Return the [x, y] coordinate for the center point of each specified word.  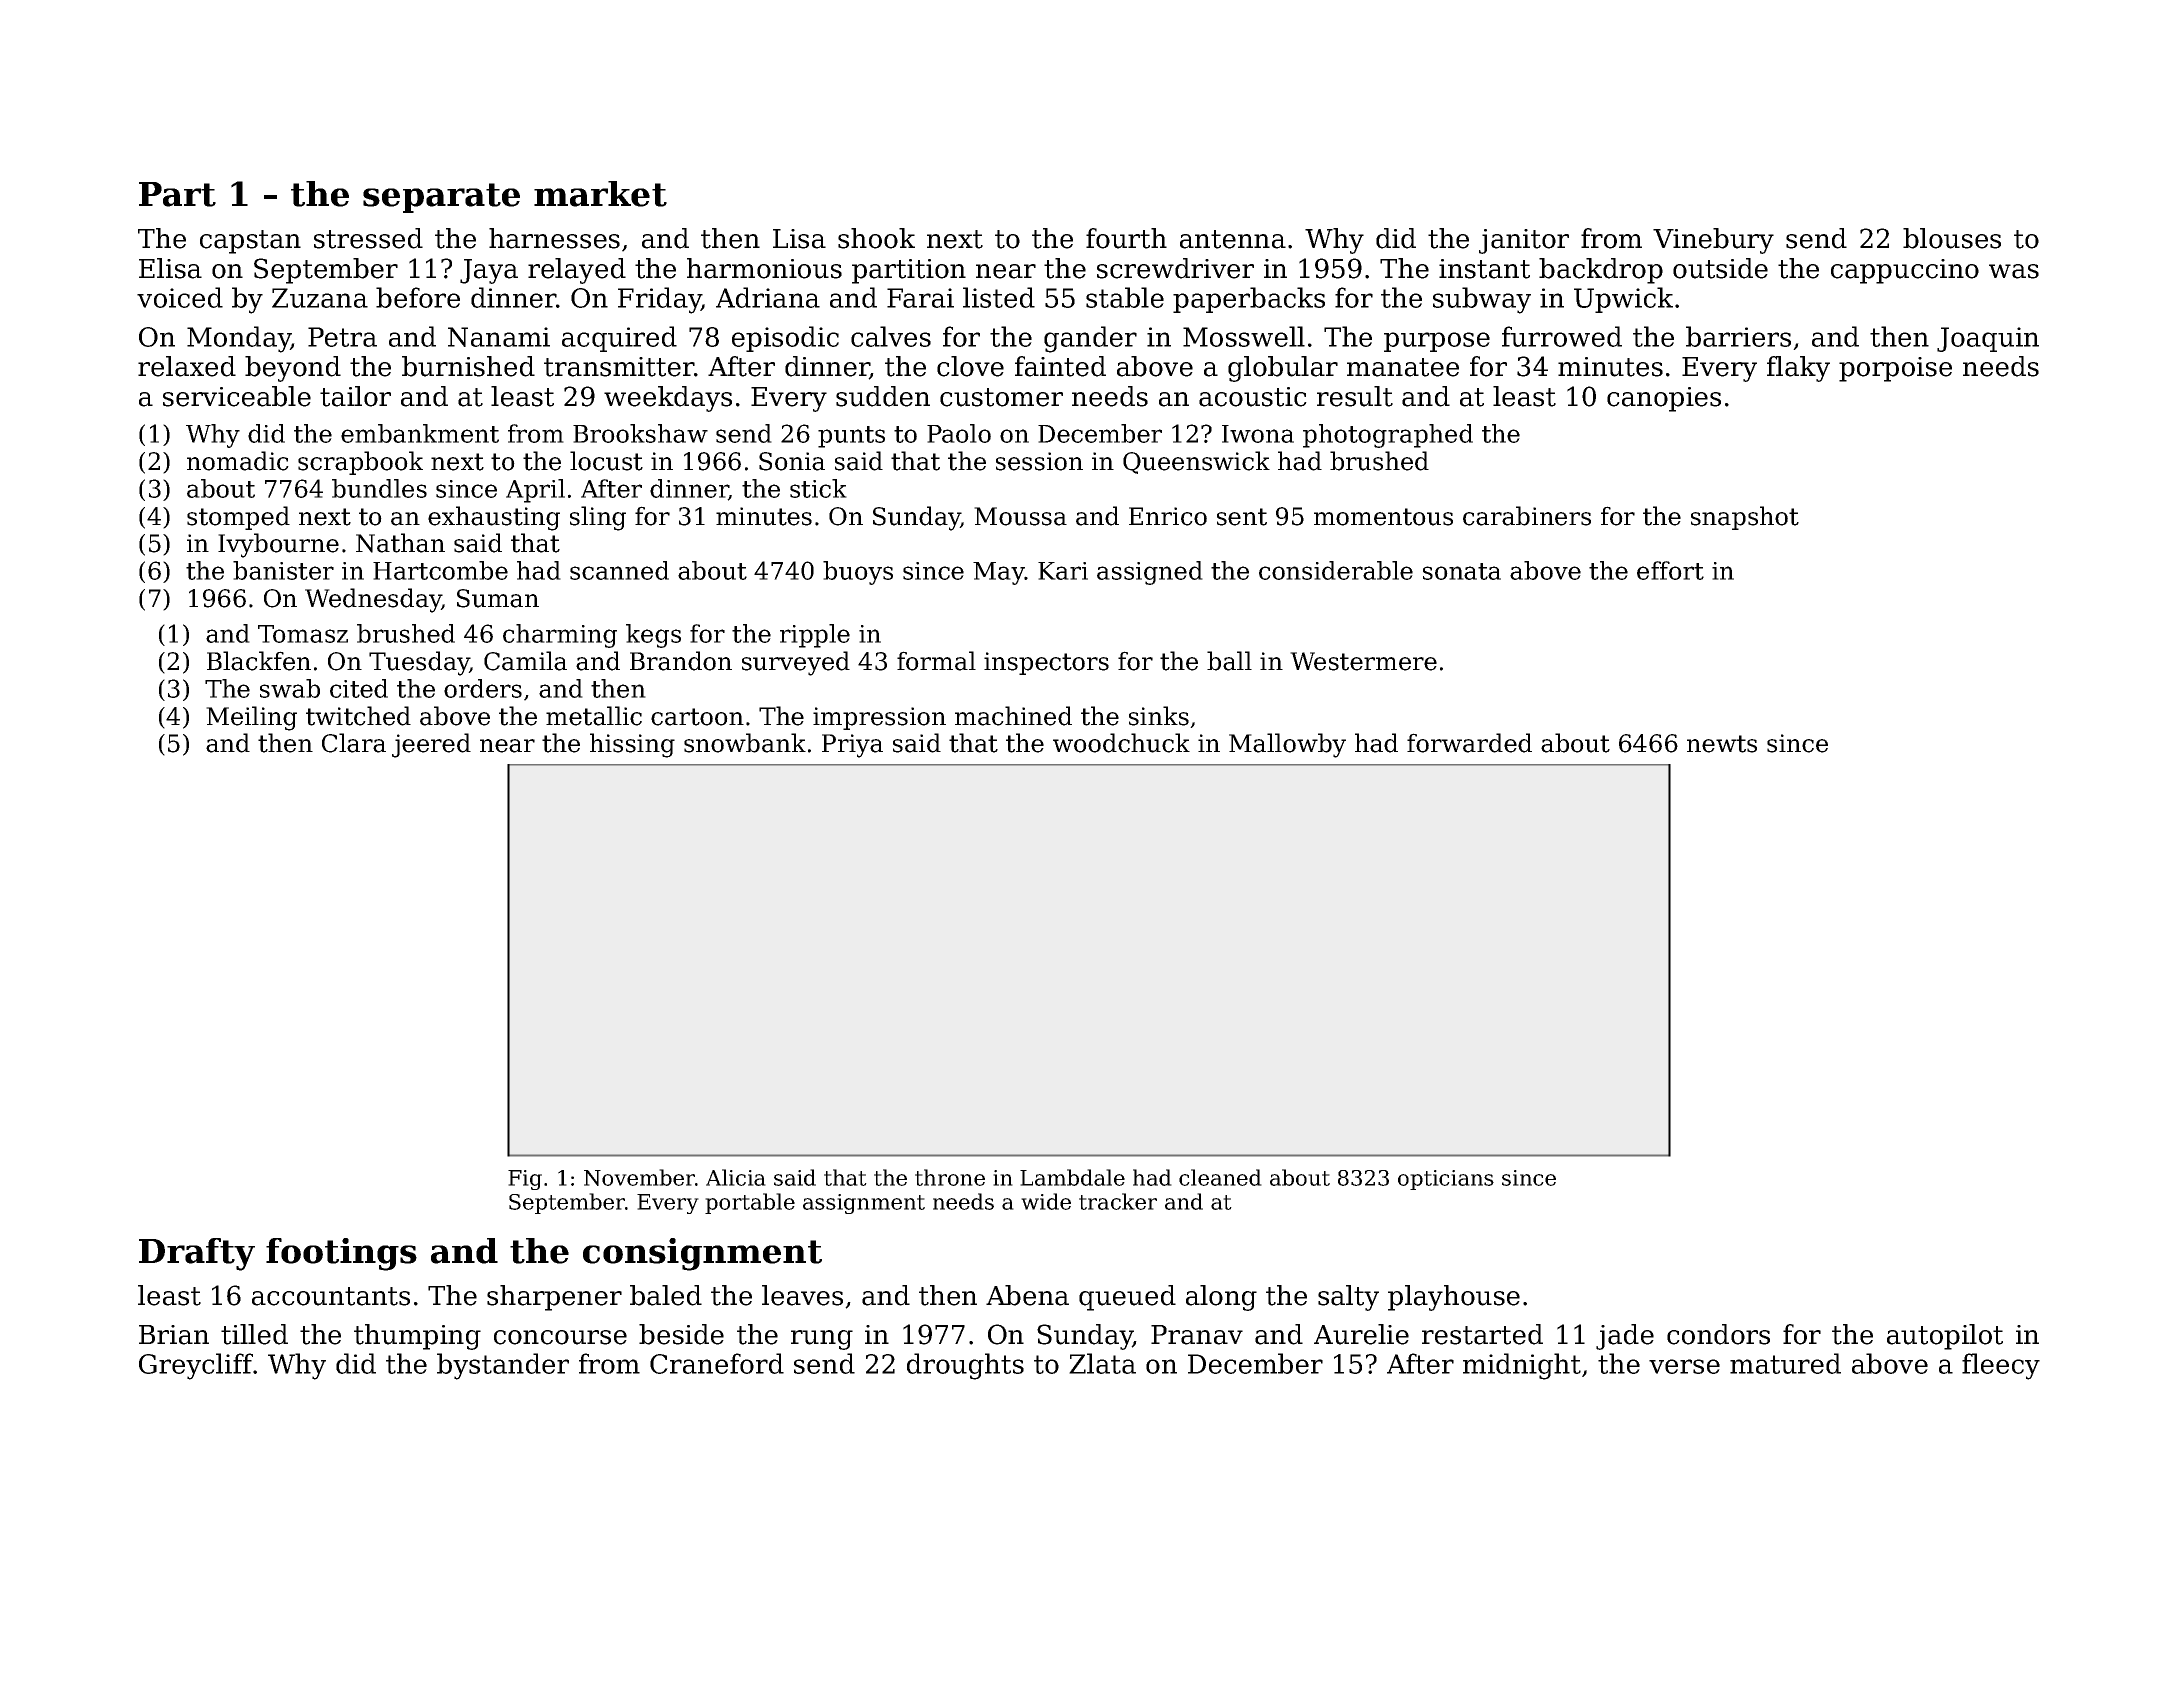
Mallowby [1287, 745]
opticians [1446, 1180]
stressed [368, 238]
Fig [525, 1180]
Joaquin [1988, 339]
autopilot [1945, 1337]
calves [891, 336]
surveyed [796, 663]
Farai [920, 298]
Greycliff [196, 1366]
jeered [431, 745]
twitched [358, 716]
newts [1722, 744]
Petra [342, 337]
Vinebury [1713, 241]
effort [1670, 570]
